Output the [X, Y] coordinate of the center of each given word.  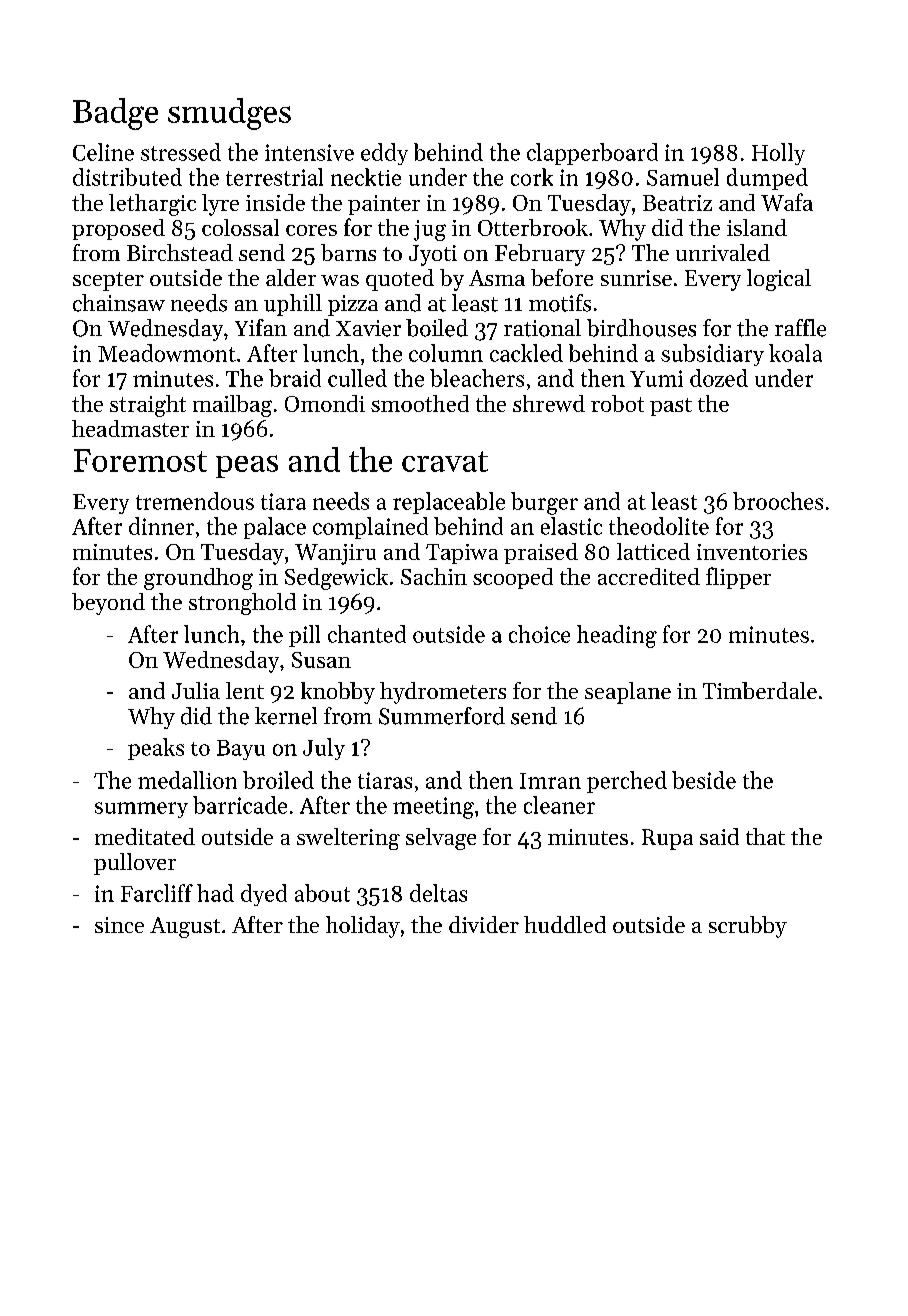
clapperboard [592, 154]
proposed [118, 229]
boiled [437, 328]
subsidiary [712, 355]
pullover [135, 864]
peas [247, 466]
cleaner [559, 805]
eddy [384, 154]
